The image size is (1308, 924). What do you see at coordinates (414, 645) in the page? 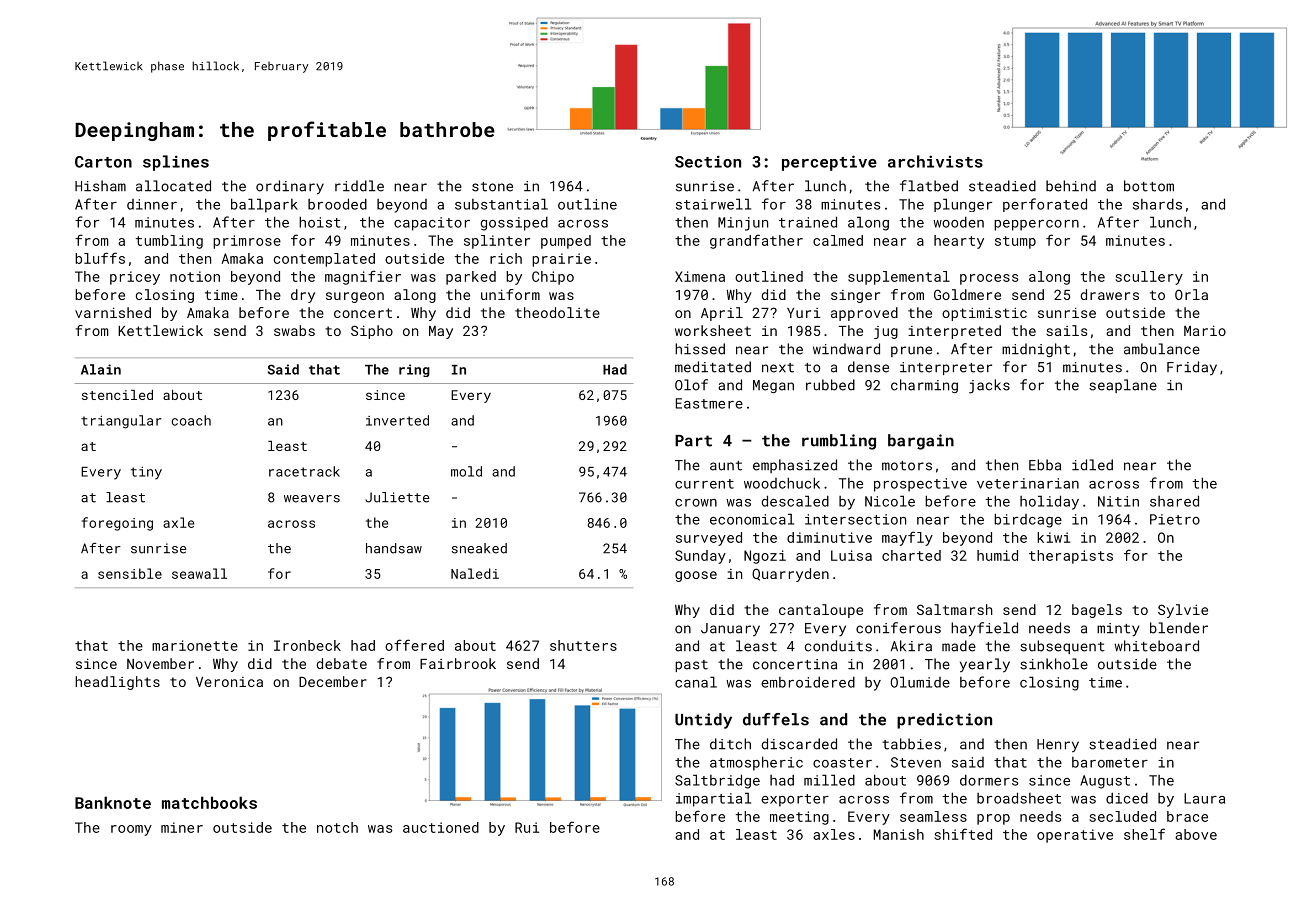
I see `offered` at bounding box center [414, 645].
